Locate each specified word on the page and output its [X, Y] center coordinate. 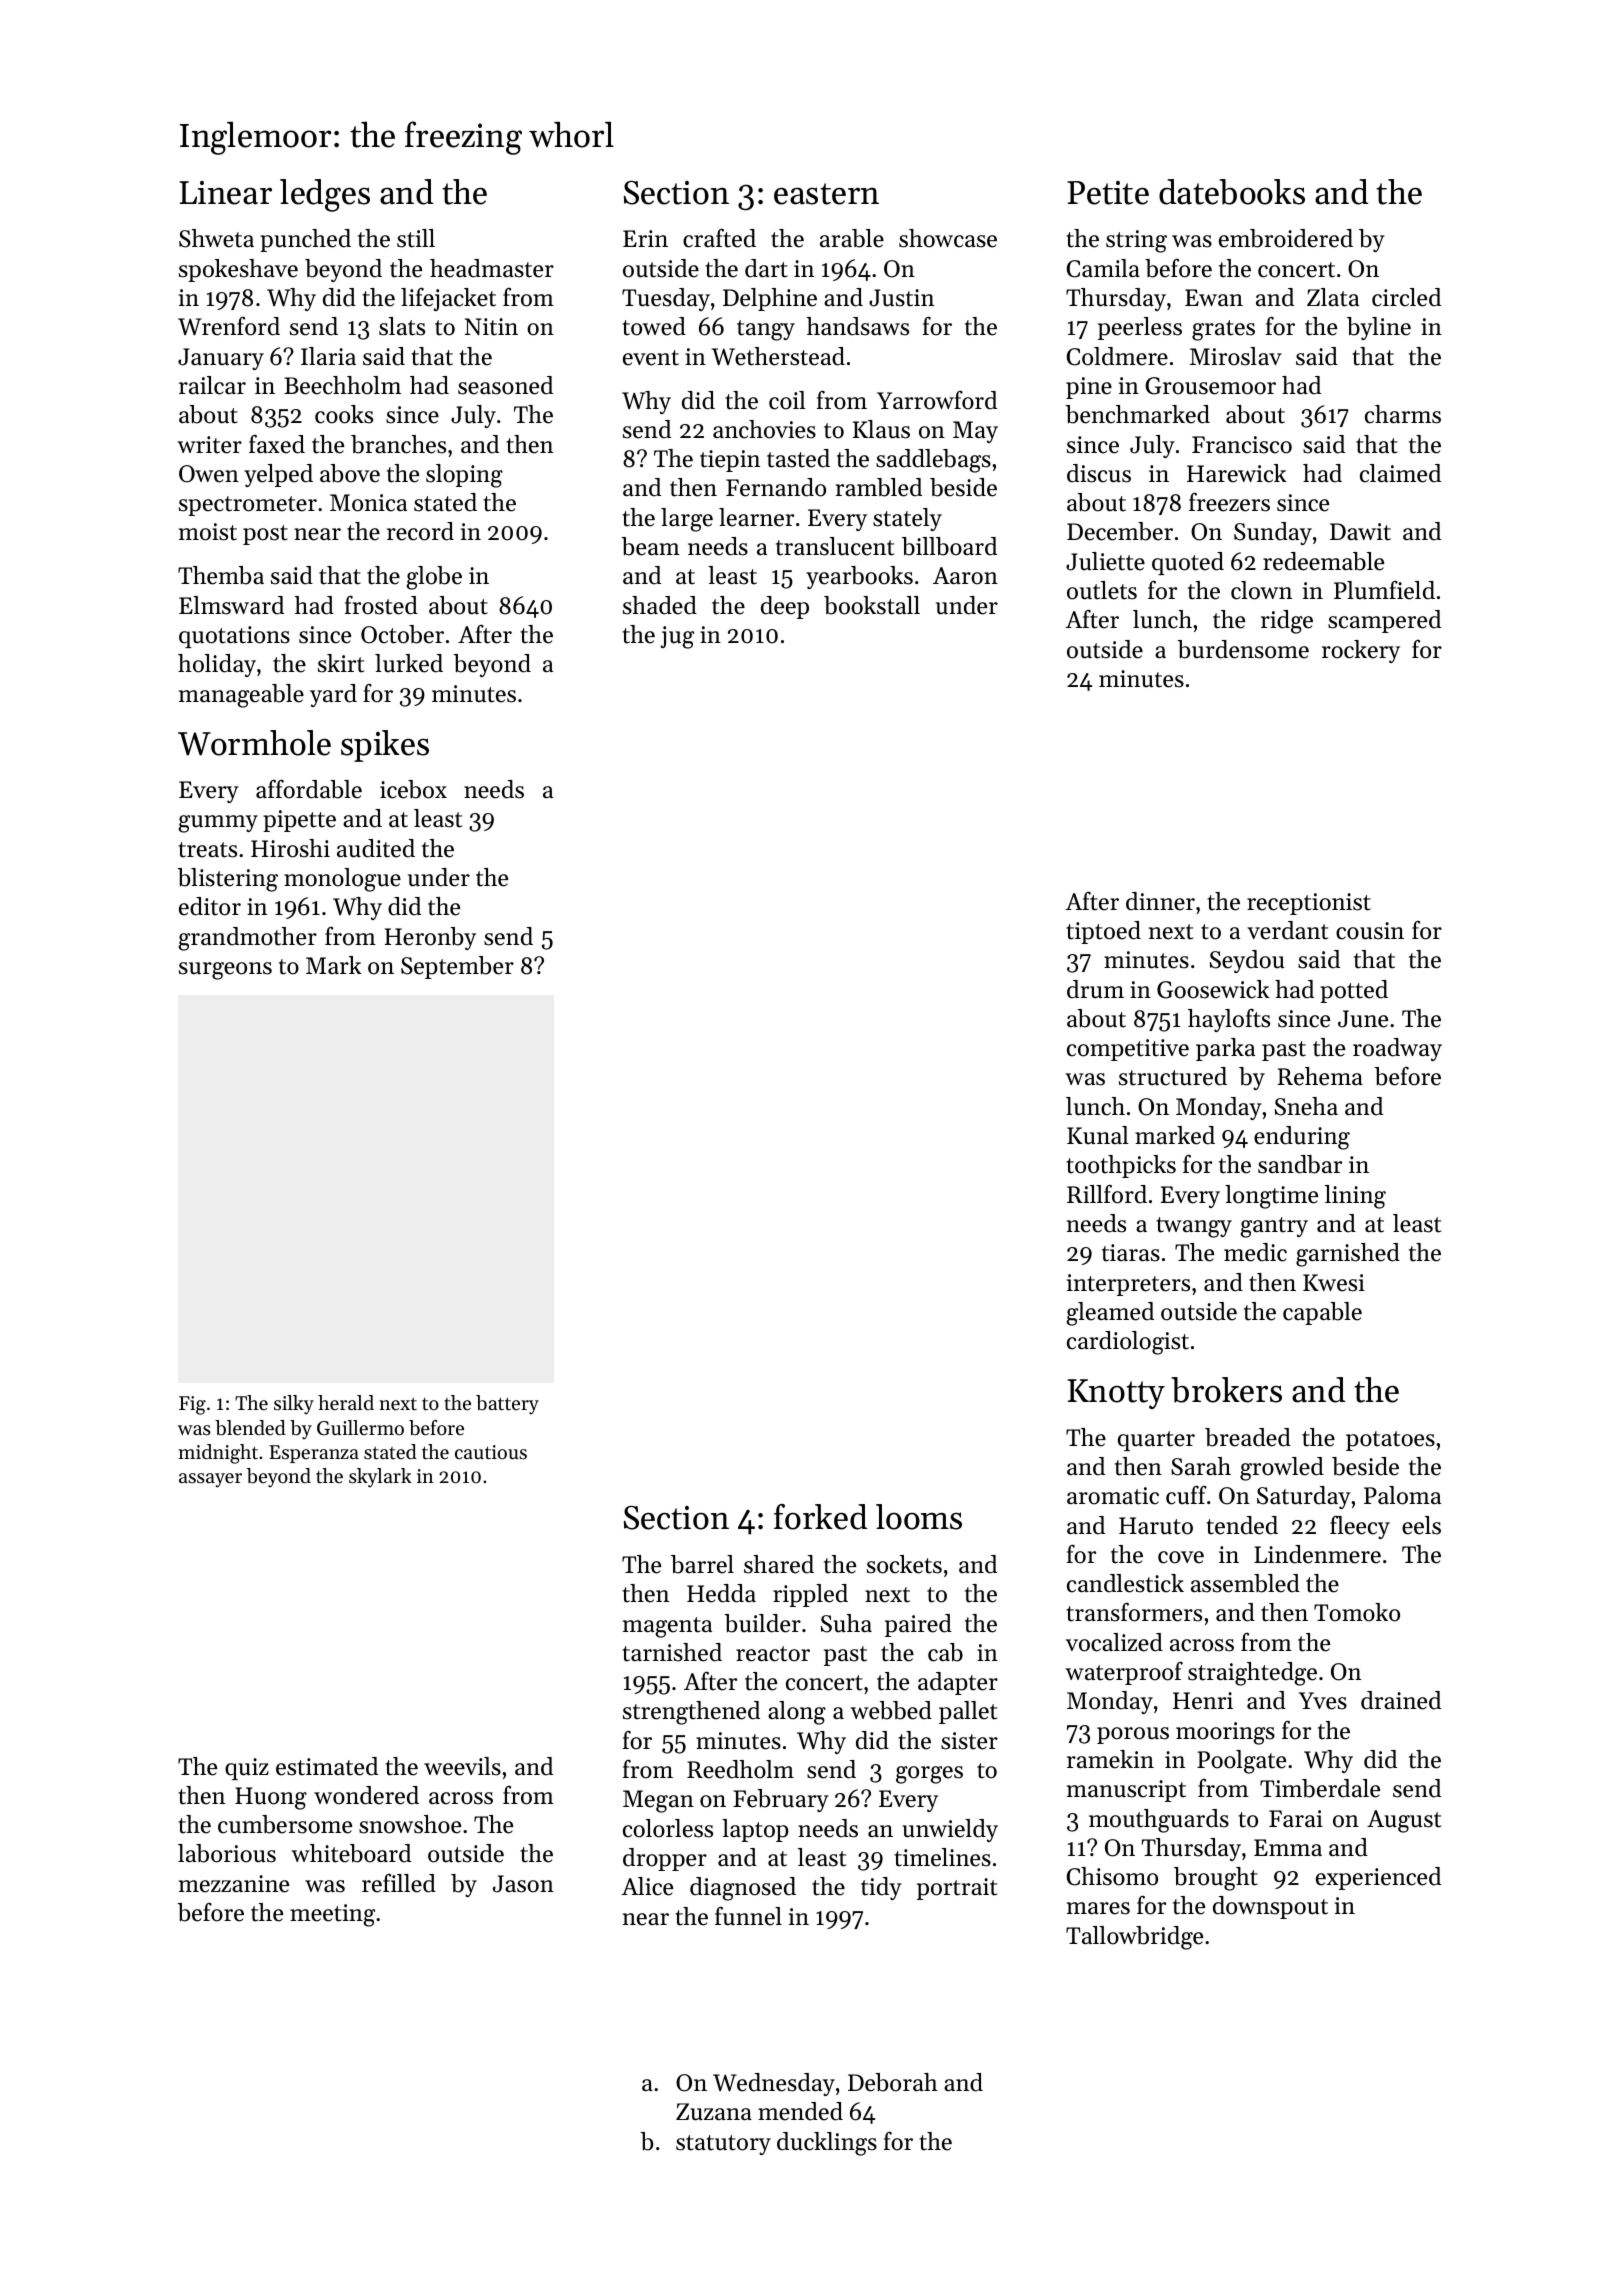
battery [507, 1405]
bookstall [872, 605]
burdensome [1243, 649]
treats [207, 850]
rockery [1361, 651]
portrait [957, 1889]
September [457, 967]
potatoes [1390, 1441]
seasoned [505, 385]
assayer [210, 1480]
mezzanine [234, 1884]
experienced [1378, 1878]
